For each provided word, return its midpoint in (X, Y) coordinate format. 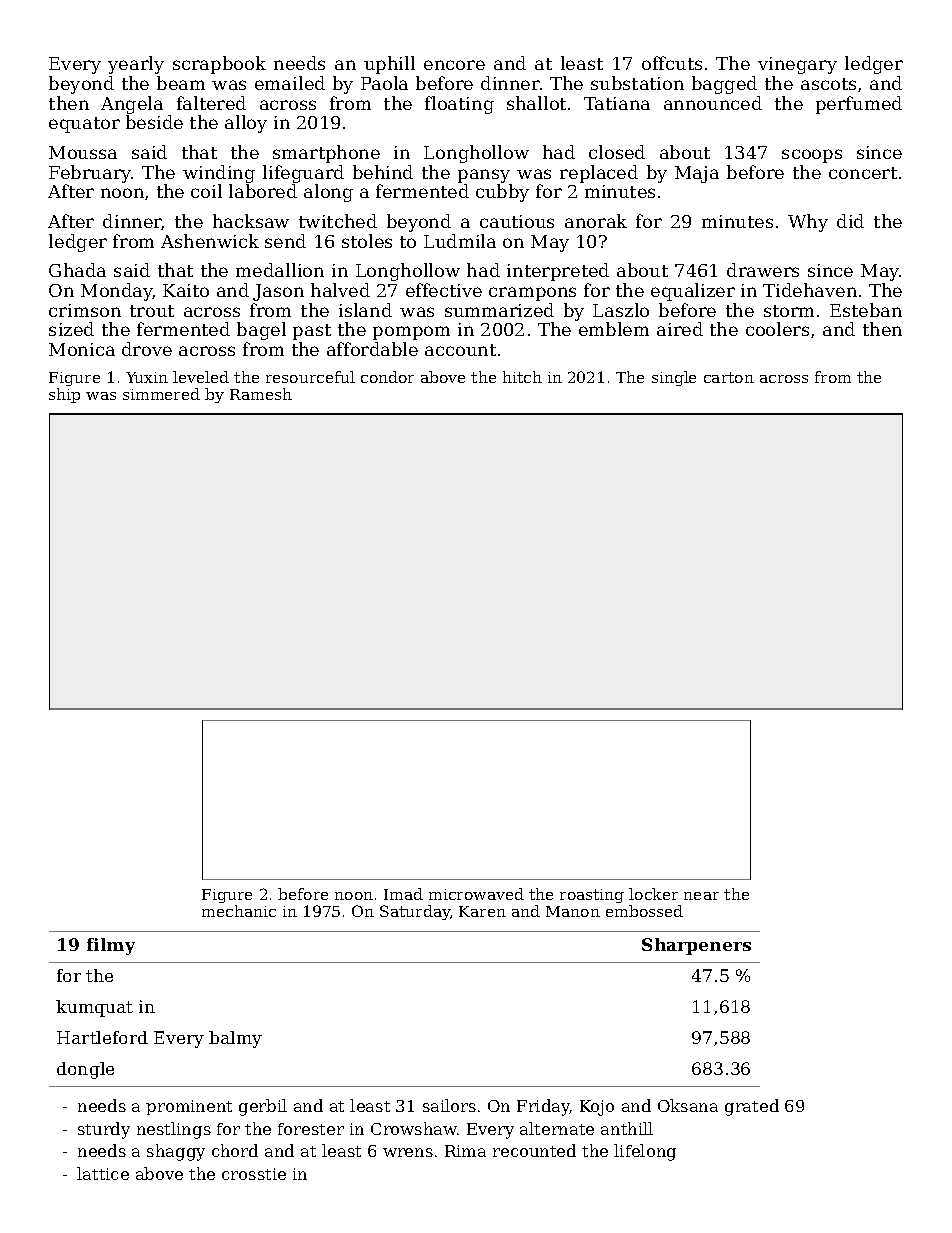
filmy (111, 946)
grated (752, 1107)
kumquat (94, 1008)
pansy (484, 176)
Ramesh (261, 394)
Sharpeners (696, 946)
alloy (246, 124)
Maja (697, 174)
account (460, 350)
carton (729, 377)
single (674, 378)
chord (235, 1150)
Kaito (186, 290)
